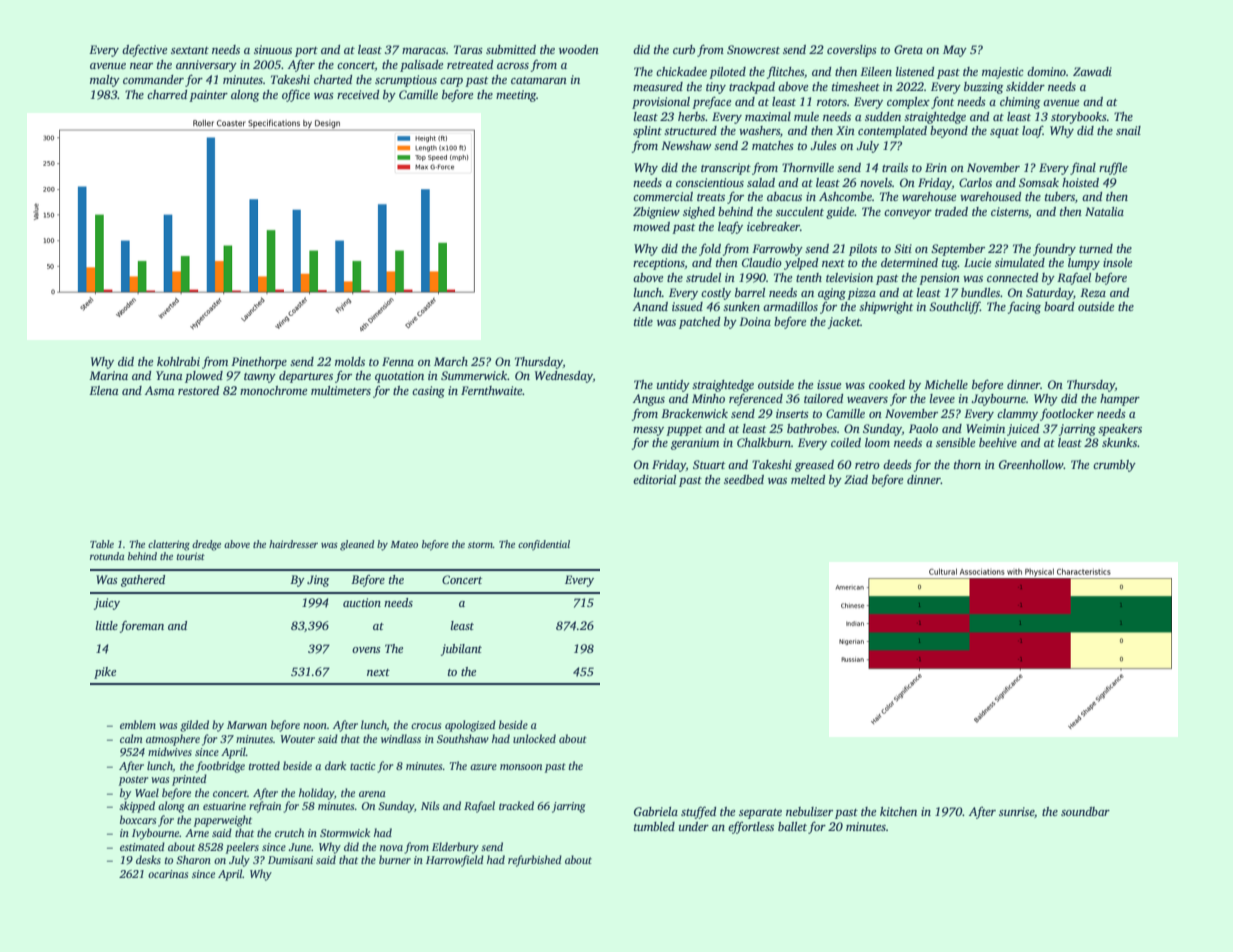  Describe the element at coordinates (998, 400) in the image. I see `Jaybourne` at that location.
